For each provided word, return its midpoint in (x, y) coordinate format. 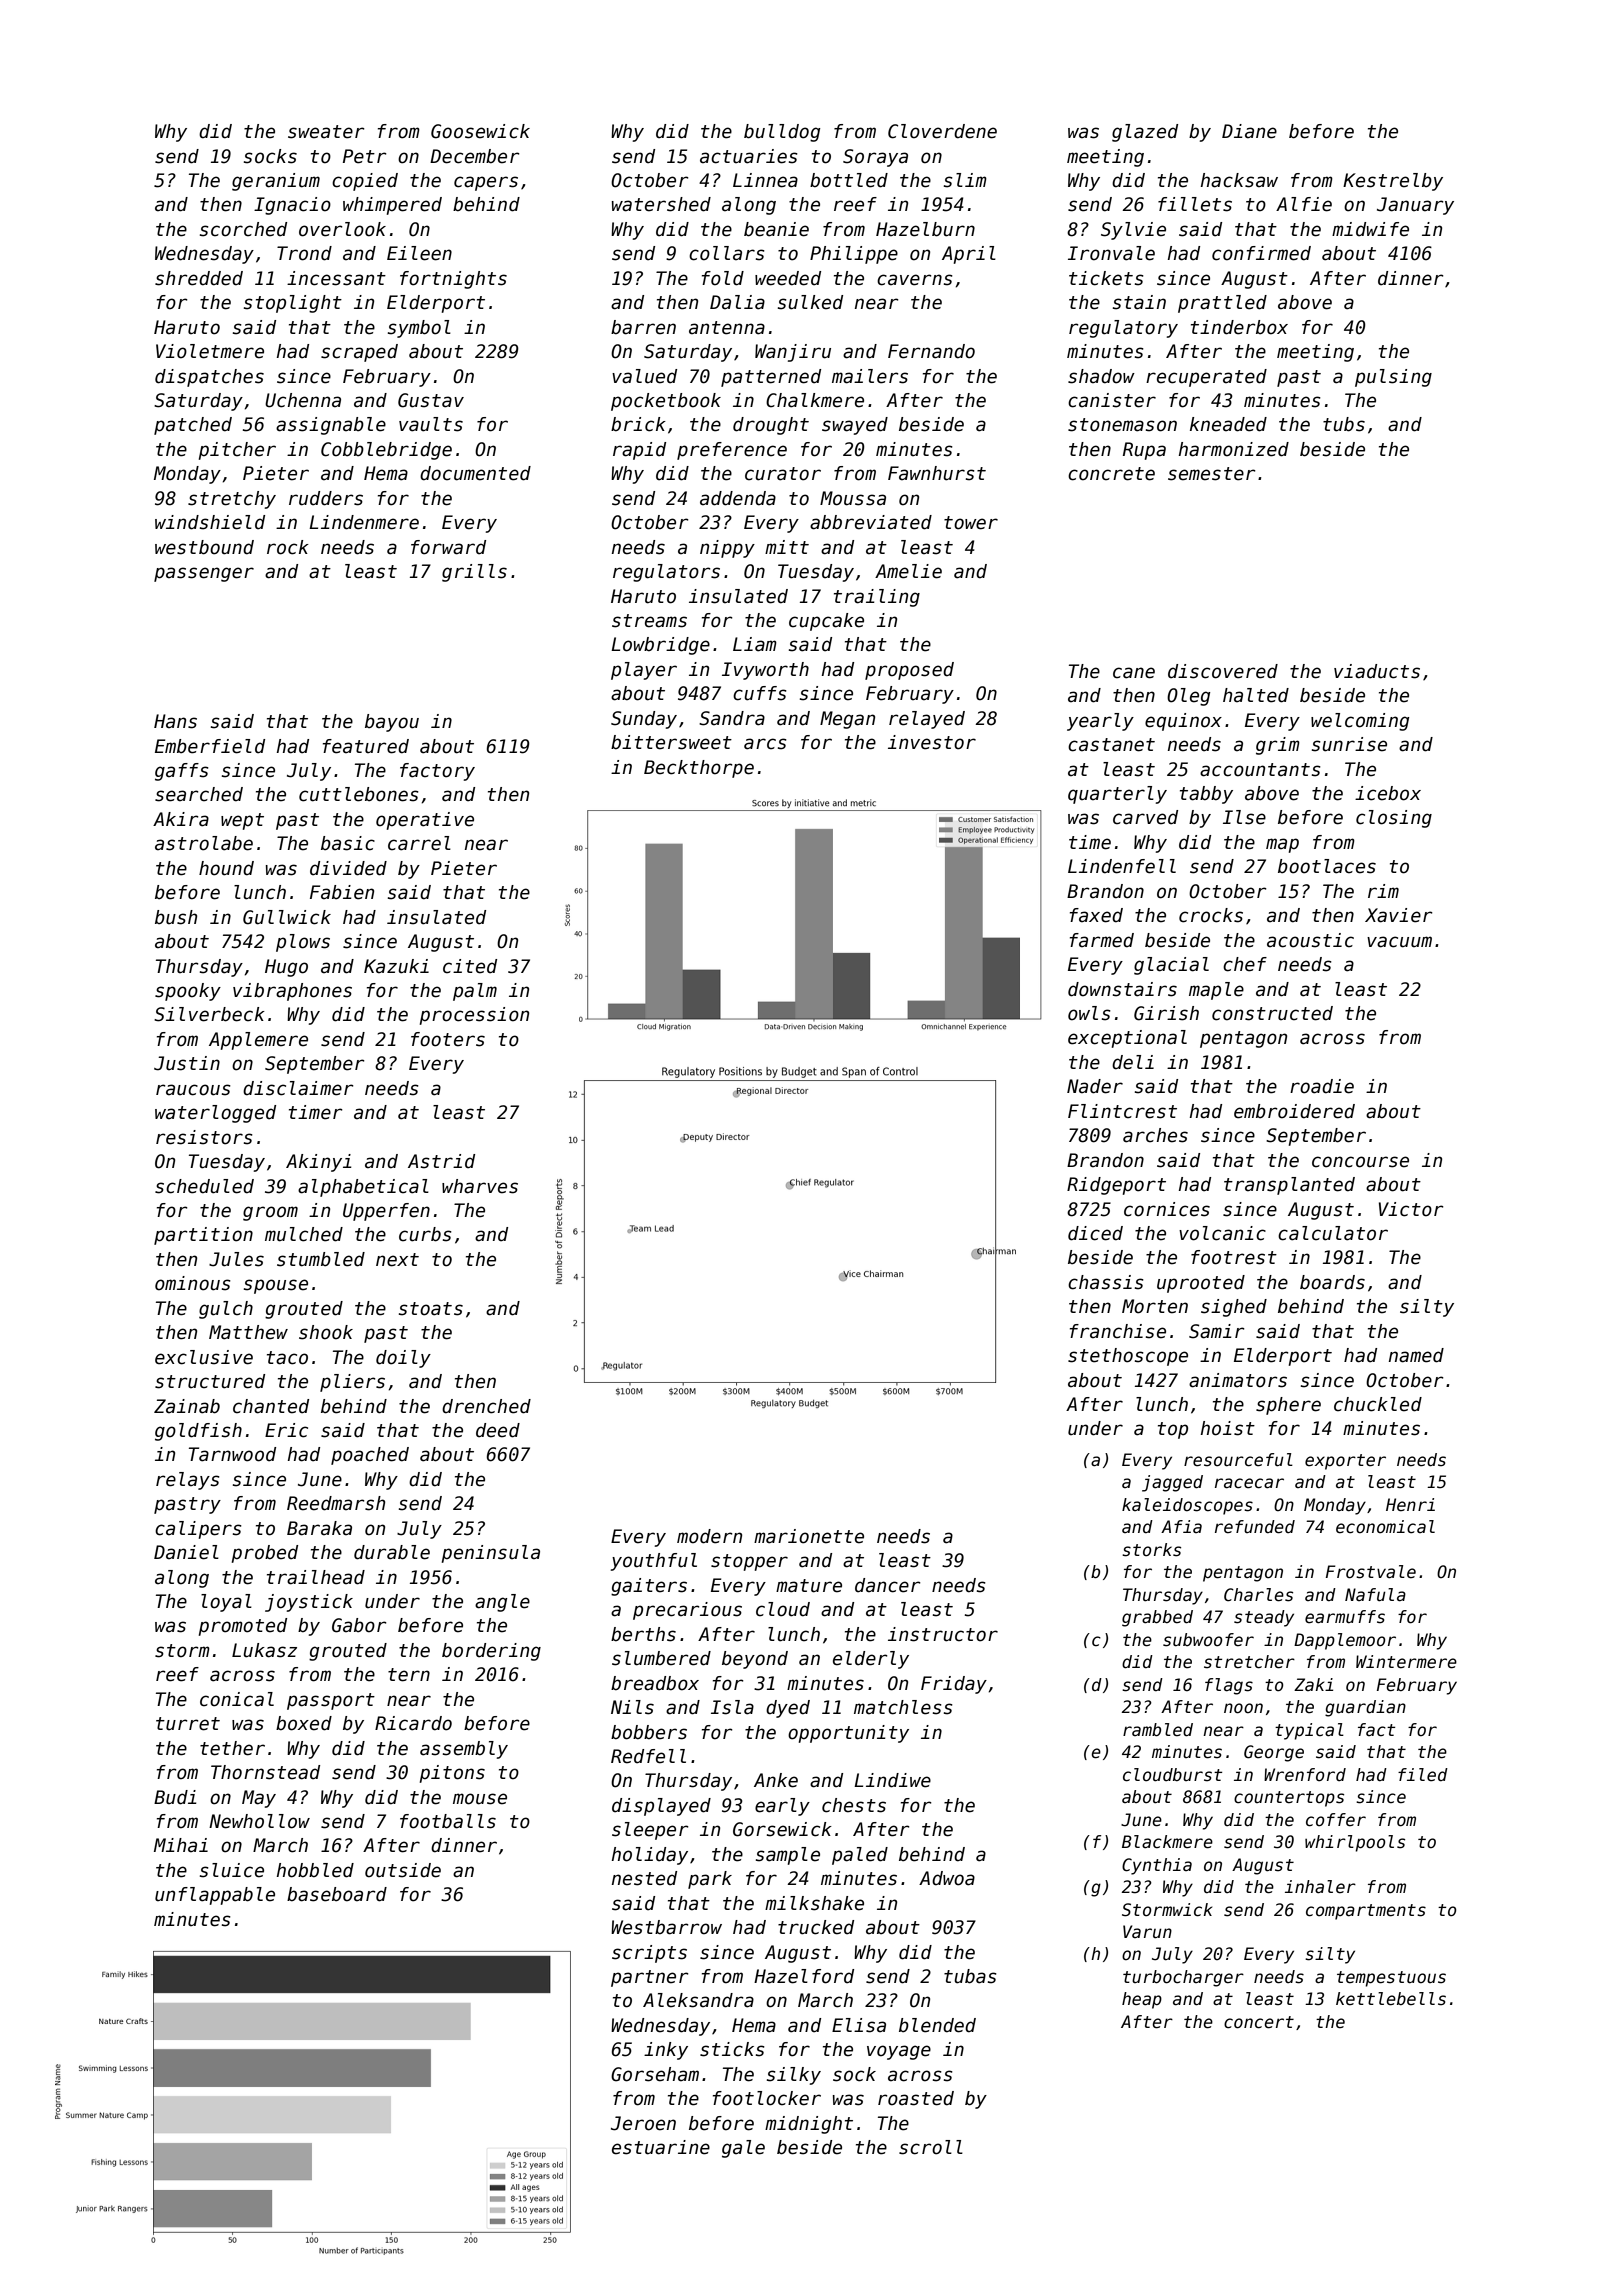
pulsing (1393, 378)
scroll (931, 2147)
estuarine (661, 2147)
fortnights (453, 280)
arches (1155, 1135)
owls (1089, 1013)
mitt (787, 547)
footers (448, 1039)
